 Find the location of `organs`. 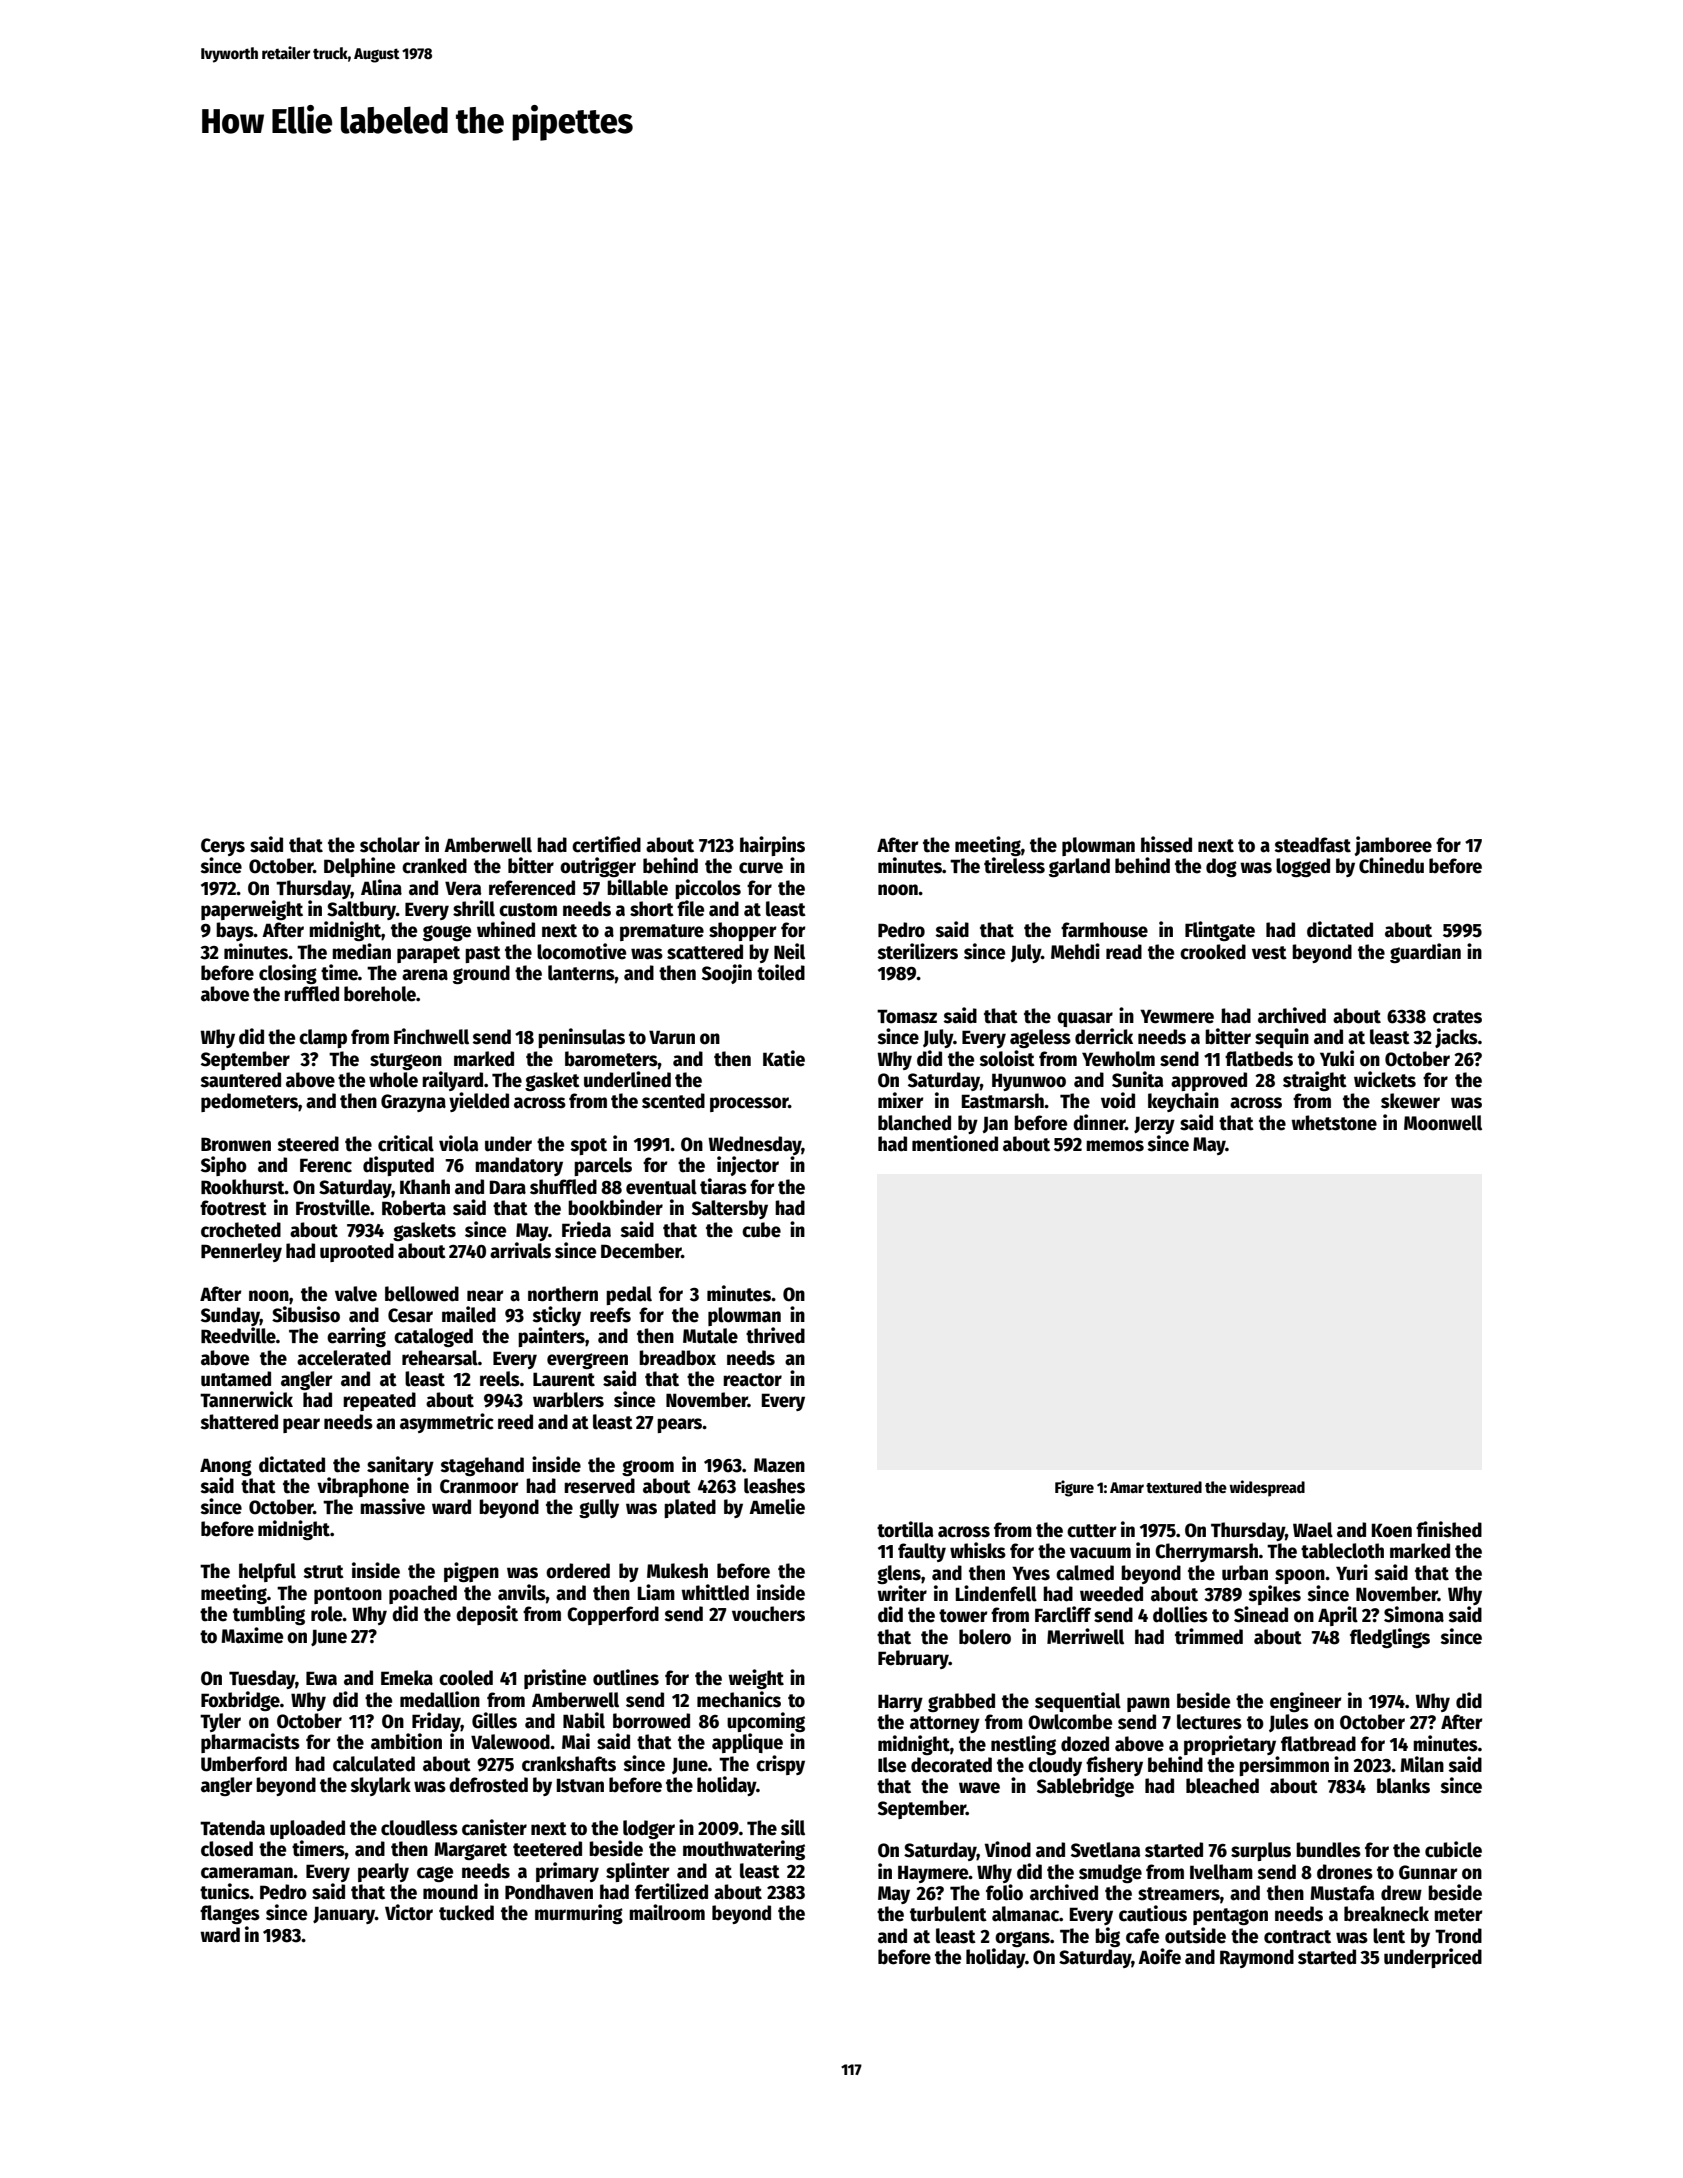

organs is located at coordinates (1022, 1939).
